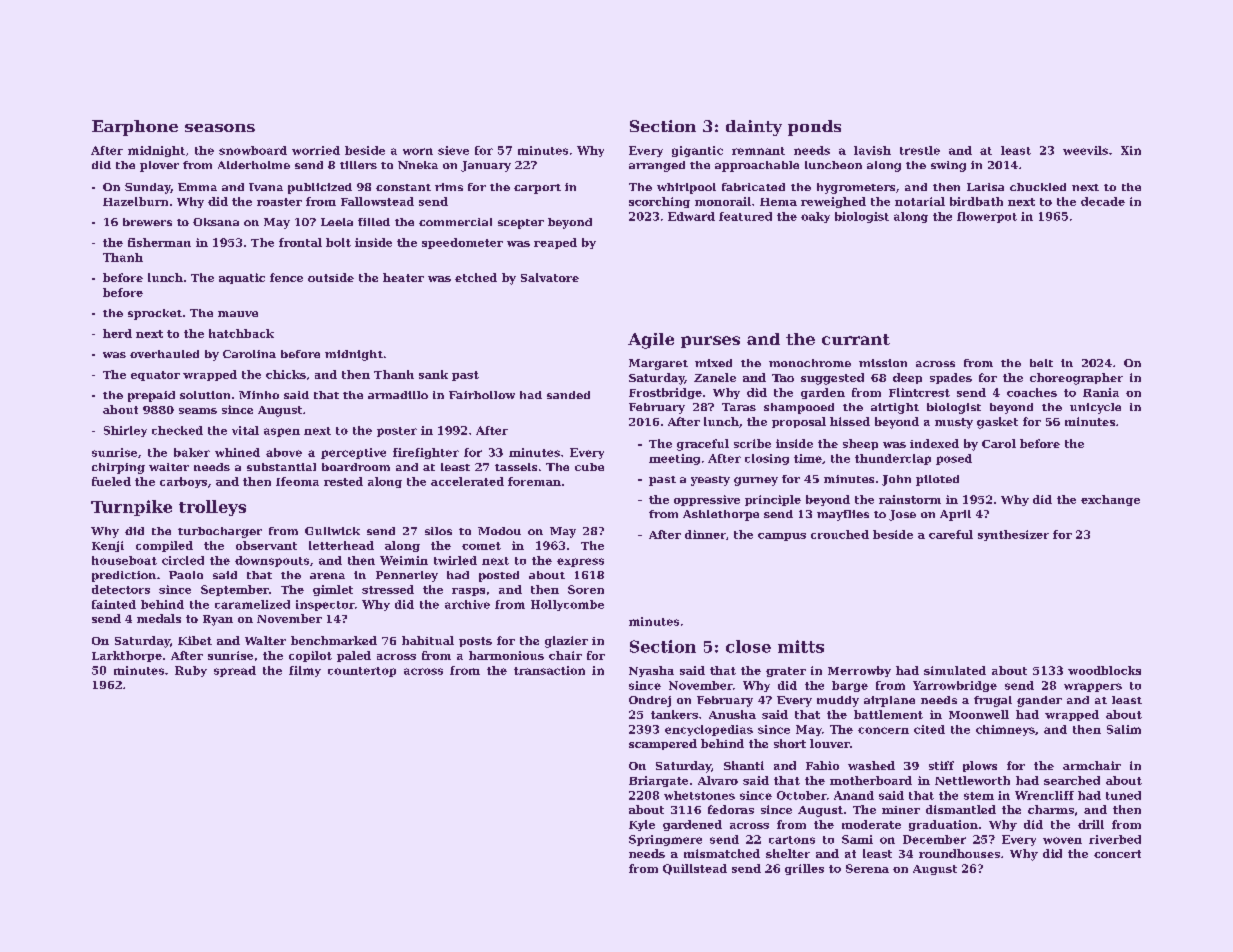  What do you see at coordinates (1104, 670) in the screenshot?
I see `woodblocks` at bounding box center [1104, 670].
